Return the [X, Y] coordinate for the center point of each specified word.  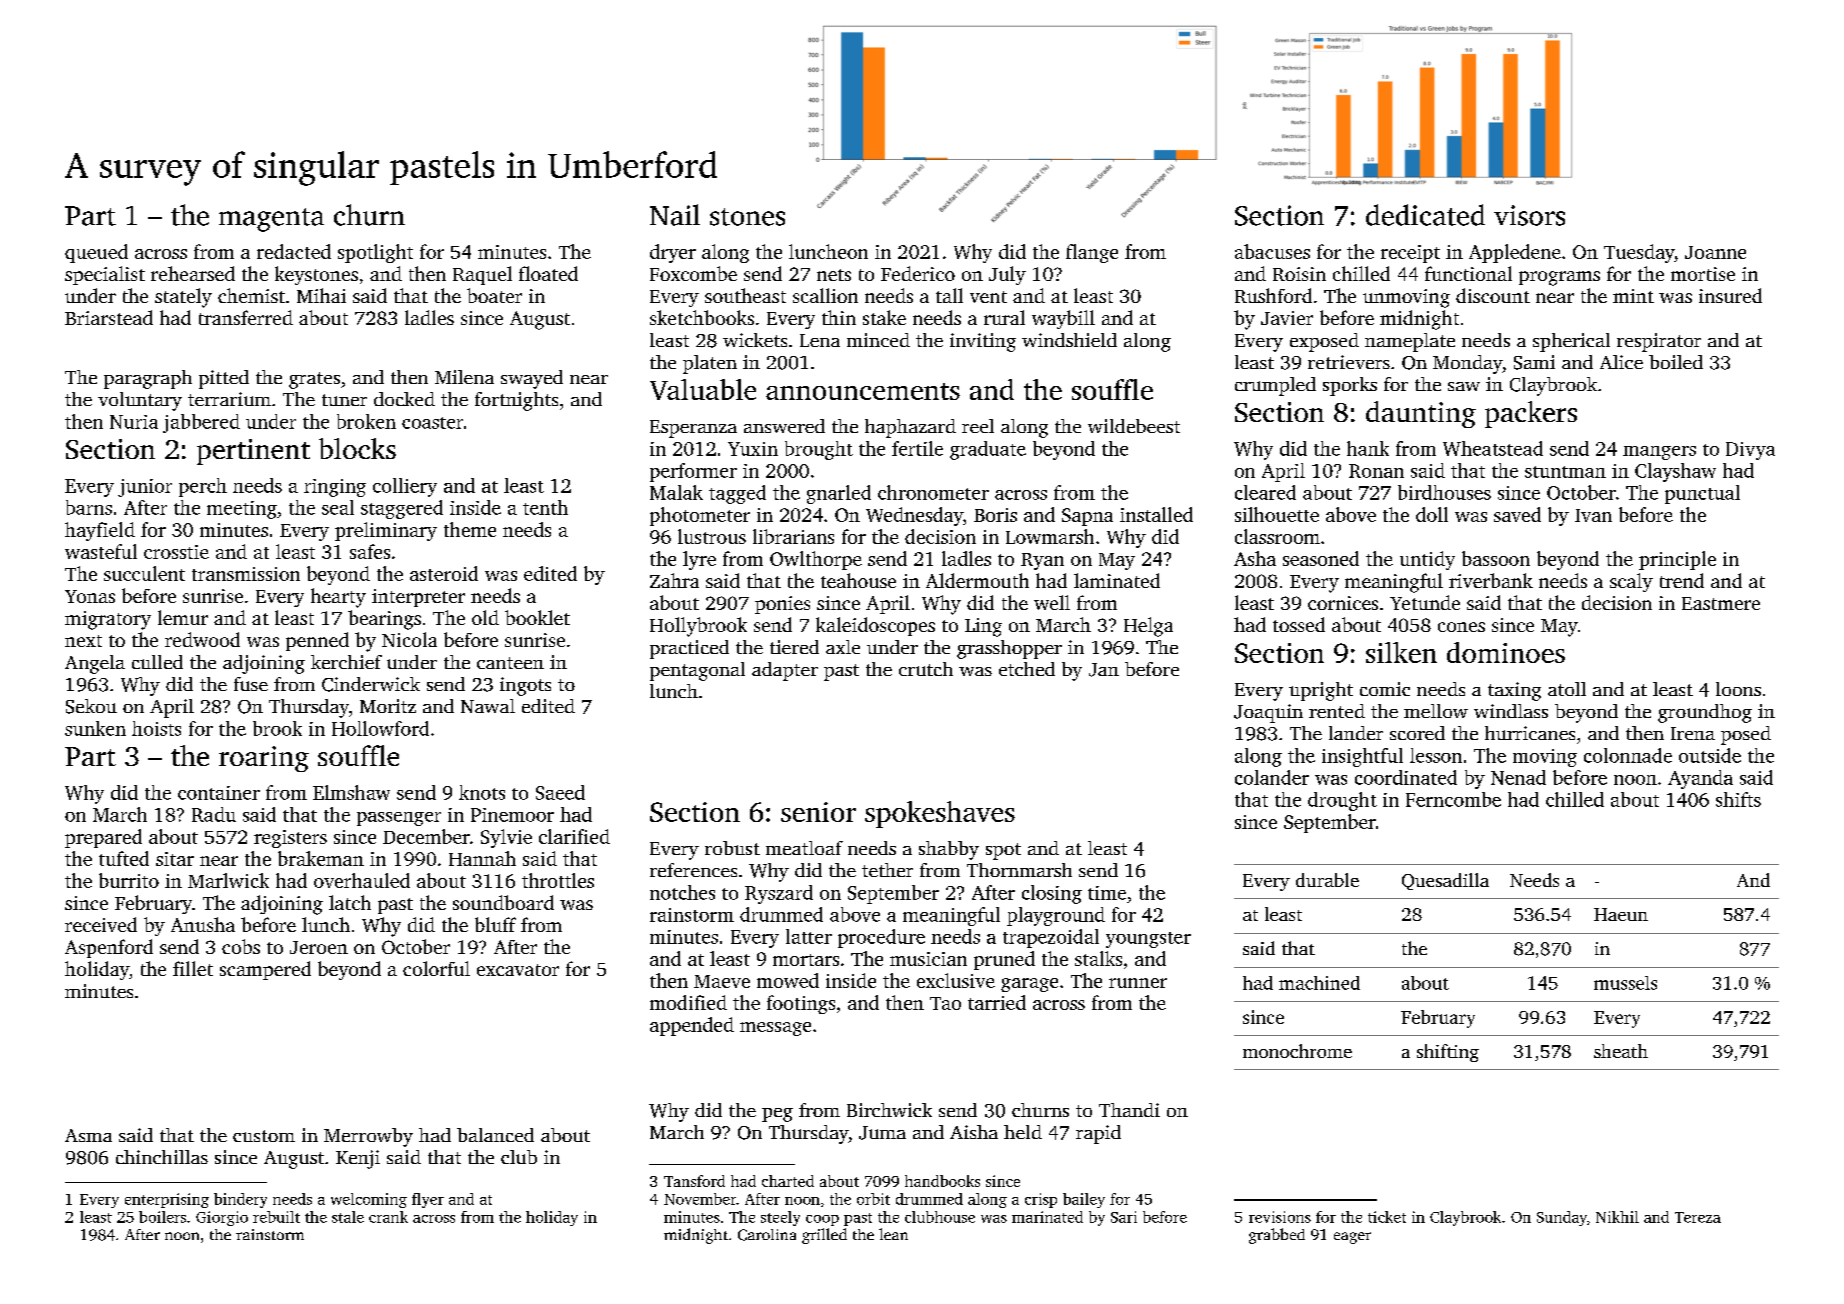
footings [801, 1004]
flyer [428, 1200]
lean [893, 1234]
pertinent [253, 452]
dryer [673, 253]
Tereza [1698, 1217]
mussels [1625, 983]
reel [978, 426]
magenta [271, 220]
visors [1529, 215]
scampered [265, 970]
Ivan [1593, 515]
